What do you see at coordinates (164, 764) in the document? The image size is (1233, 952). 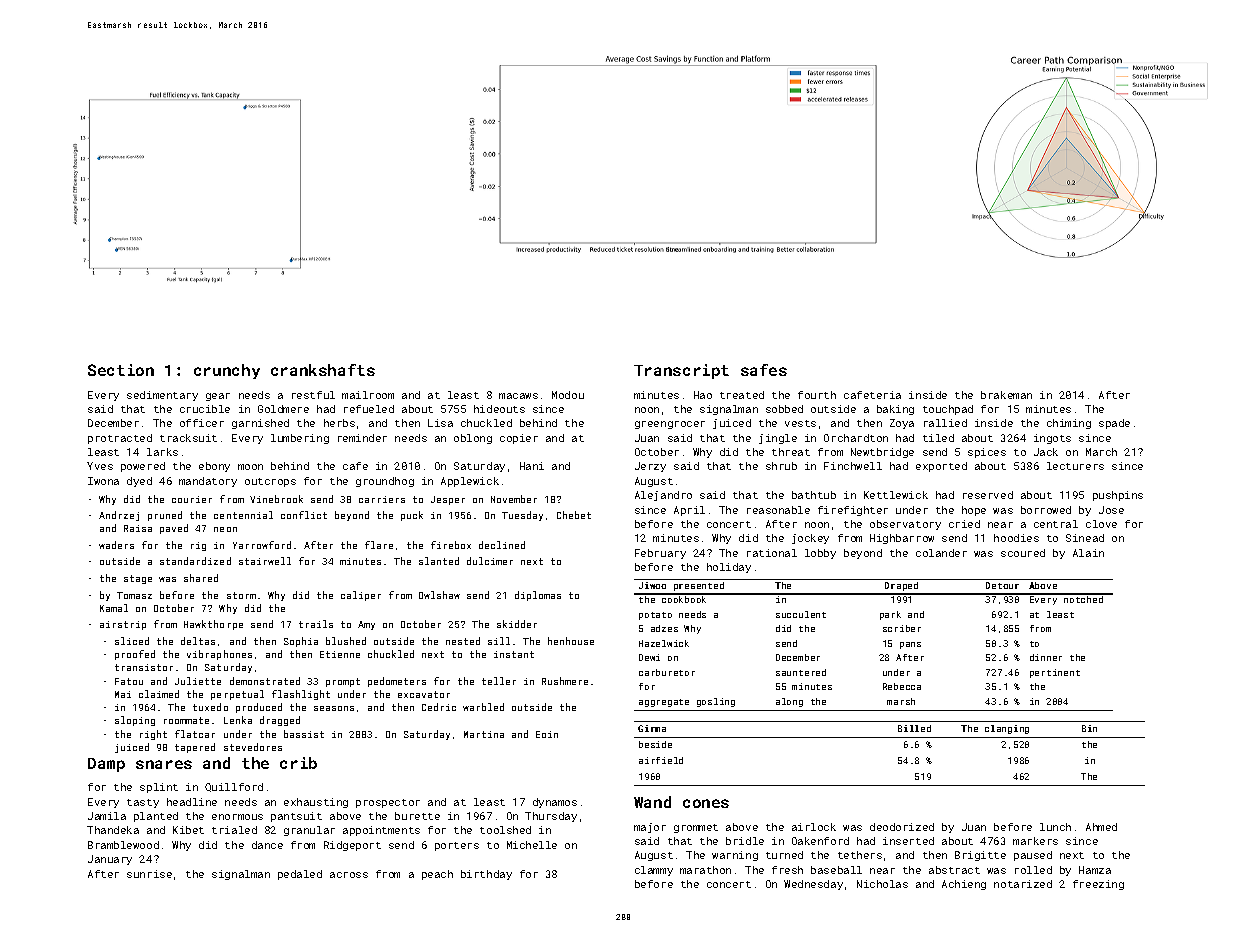 I see `snares` at bounding box center [164, 764].
